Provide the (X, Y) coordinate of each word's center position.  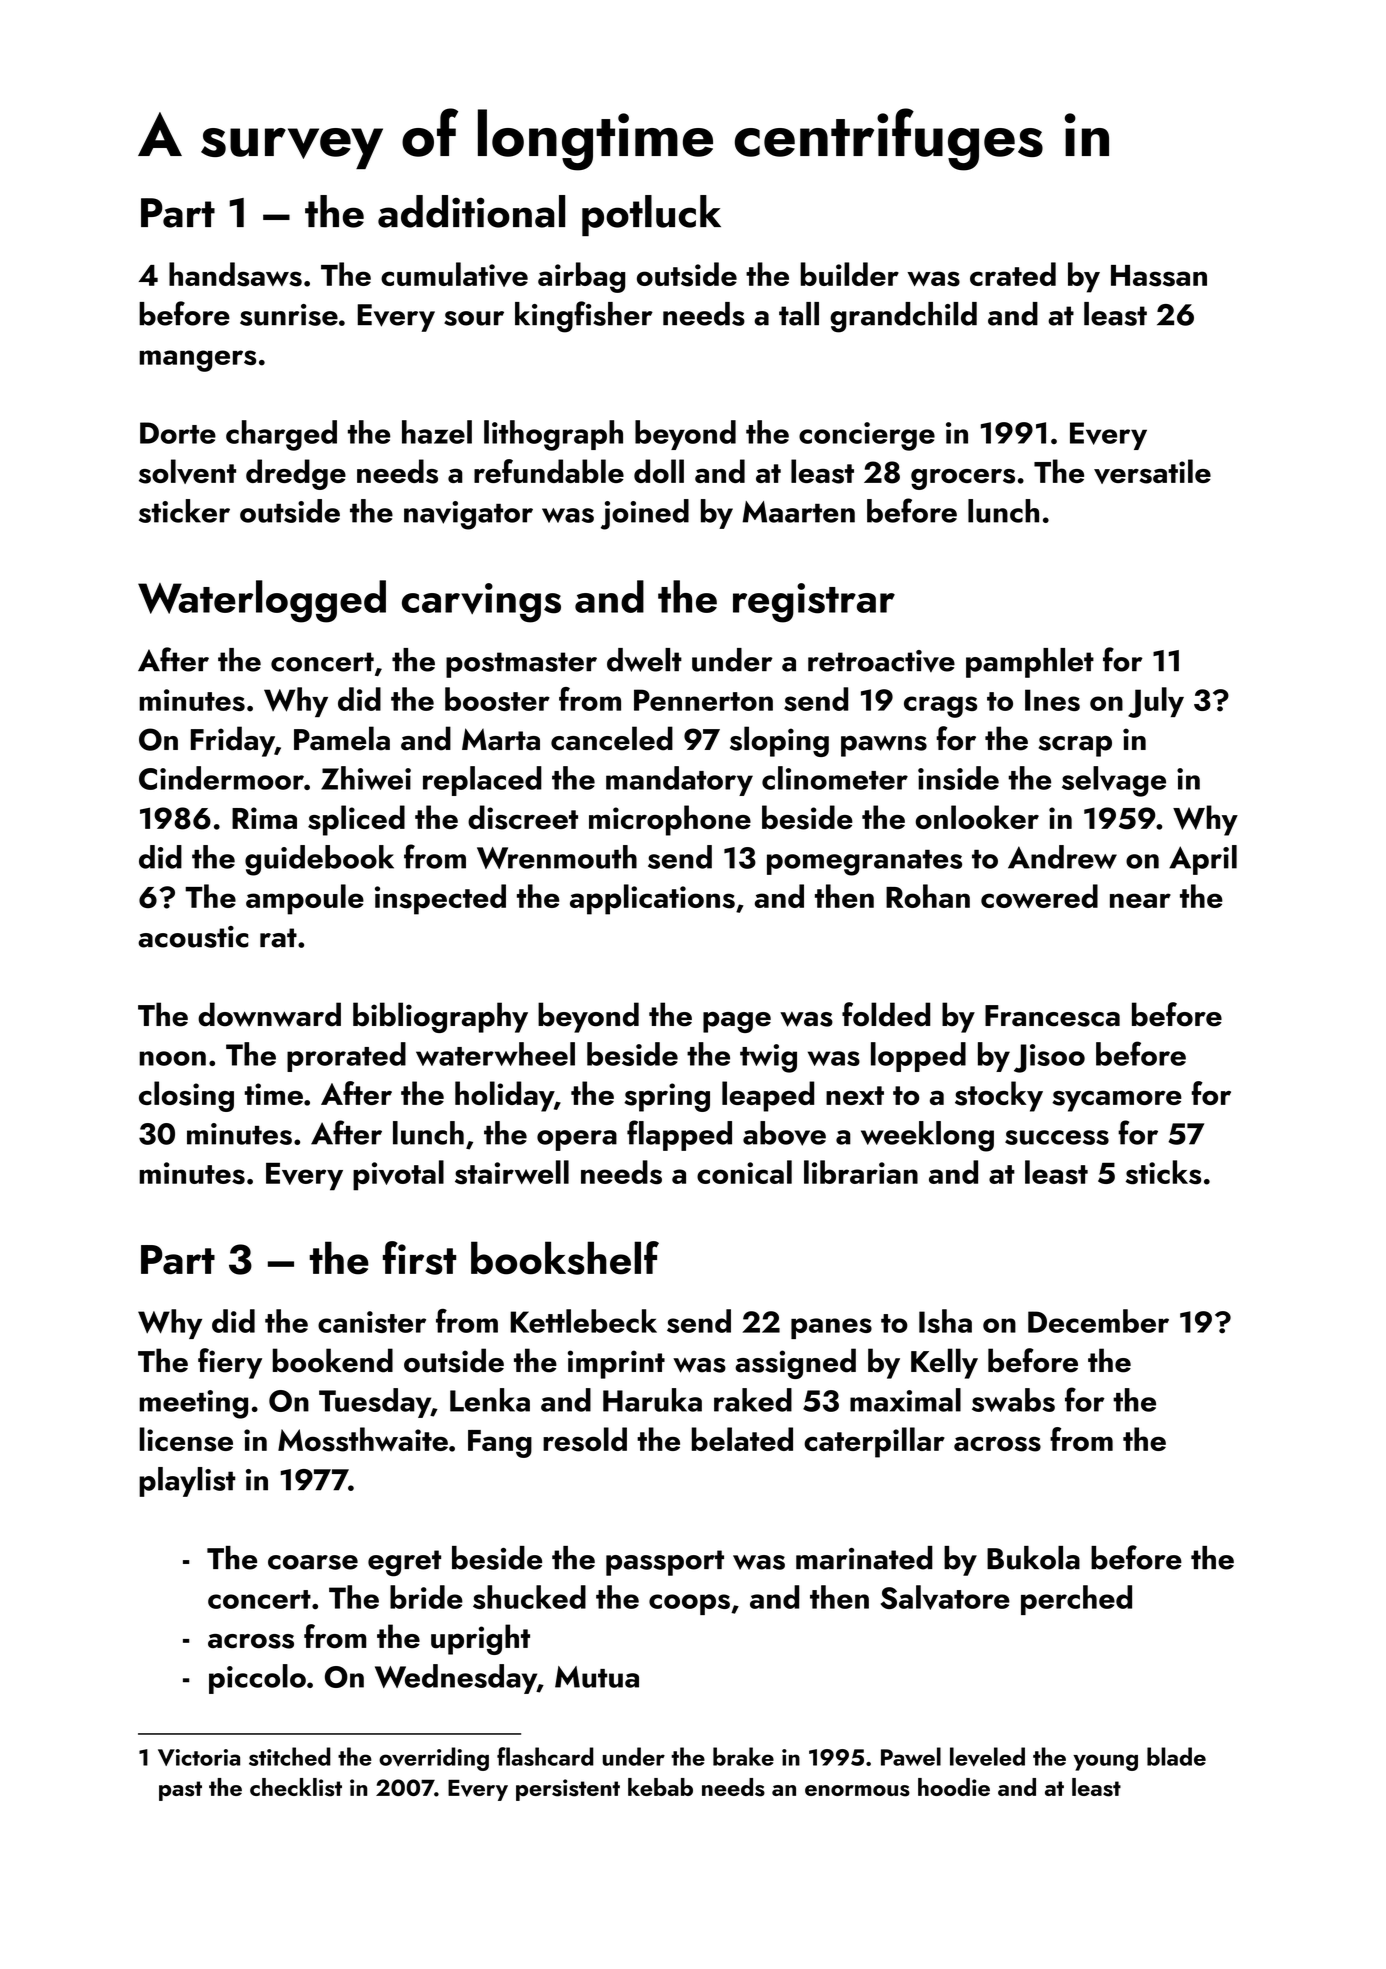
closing (186, 1096)
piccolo (257, 1679)
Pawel (911, 1756)
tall (799, 314)
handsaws (235, 274)
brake (743, 1756)
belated (742, 1439)
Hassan (1159, 276)
